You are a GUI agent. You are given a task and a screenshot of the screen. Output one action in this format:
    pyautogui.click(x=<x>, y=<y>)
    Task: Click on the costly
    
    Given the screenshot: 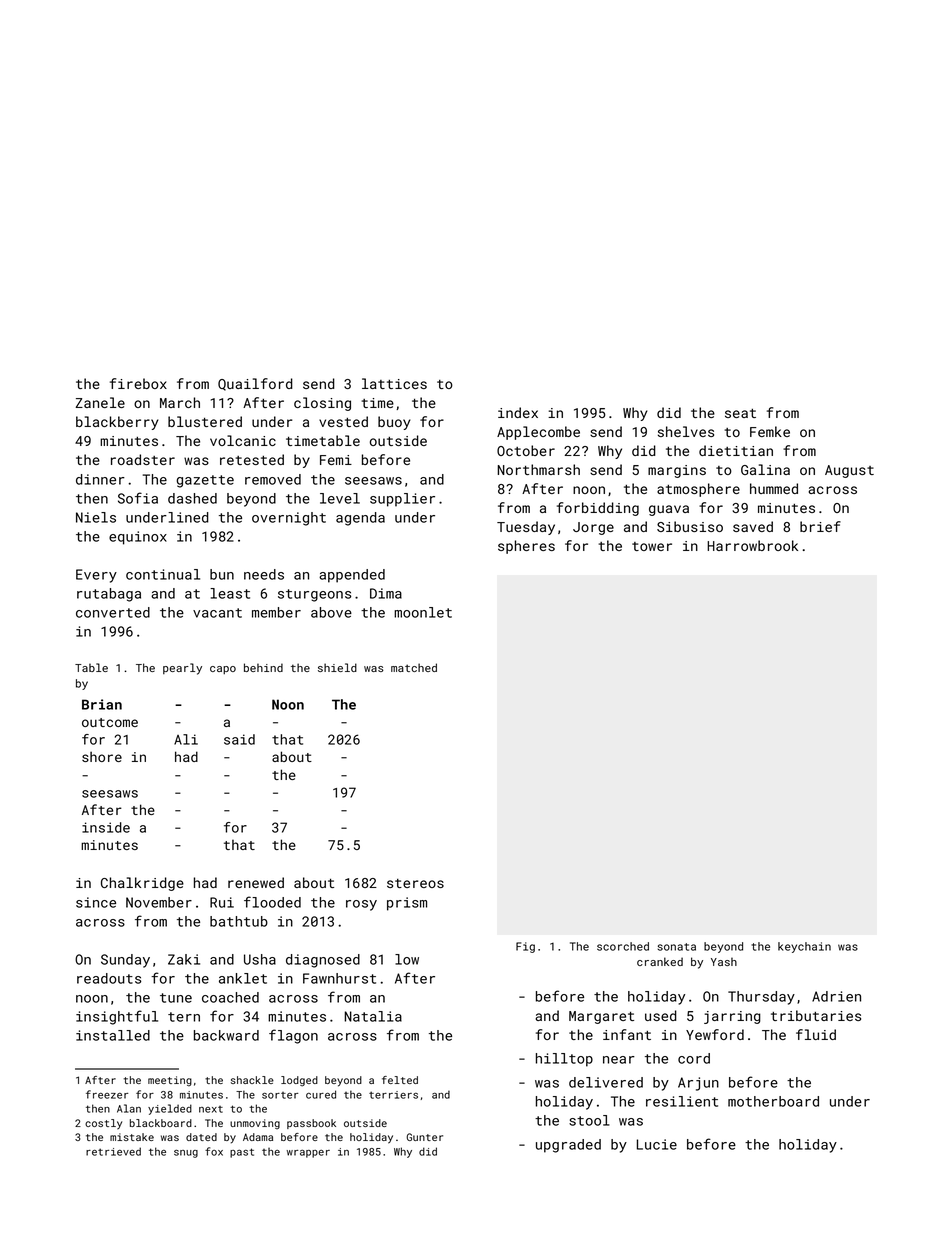 What is the action you would take?
    pyautogui.click(x=103, y=1124)
